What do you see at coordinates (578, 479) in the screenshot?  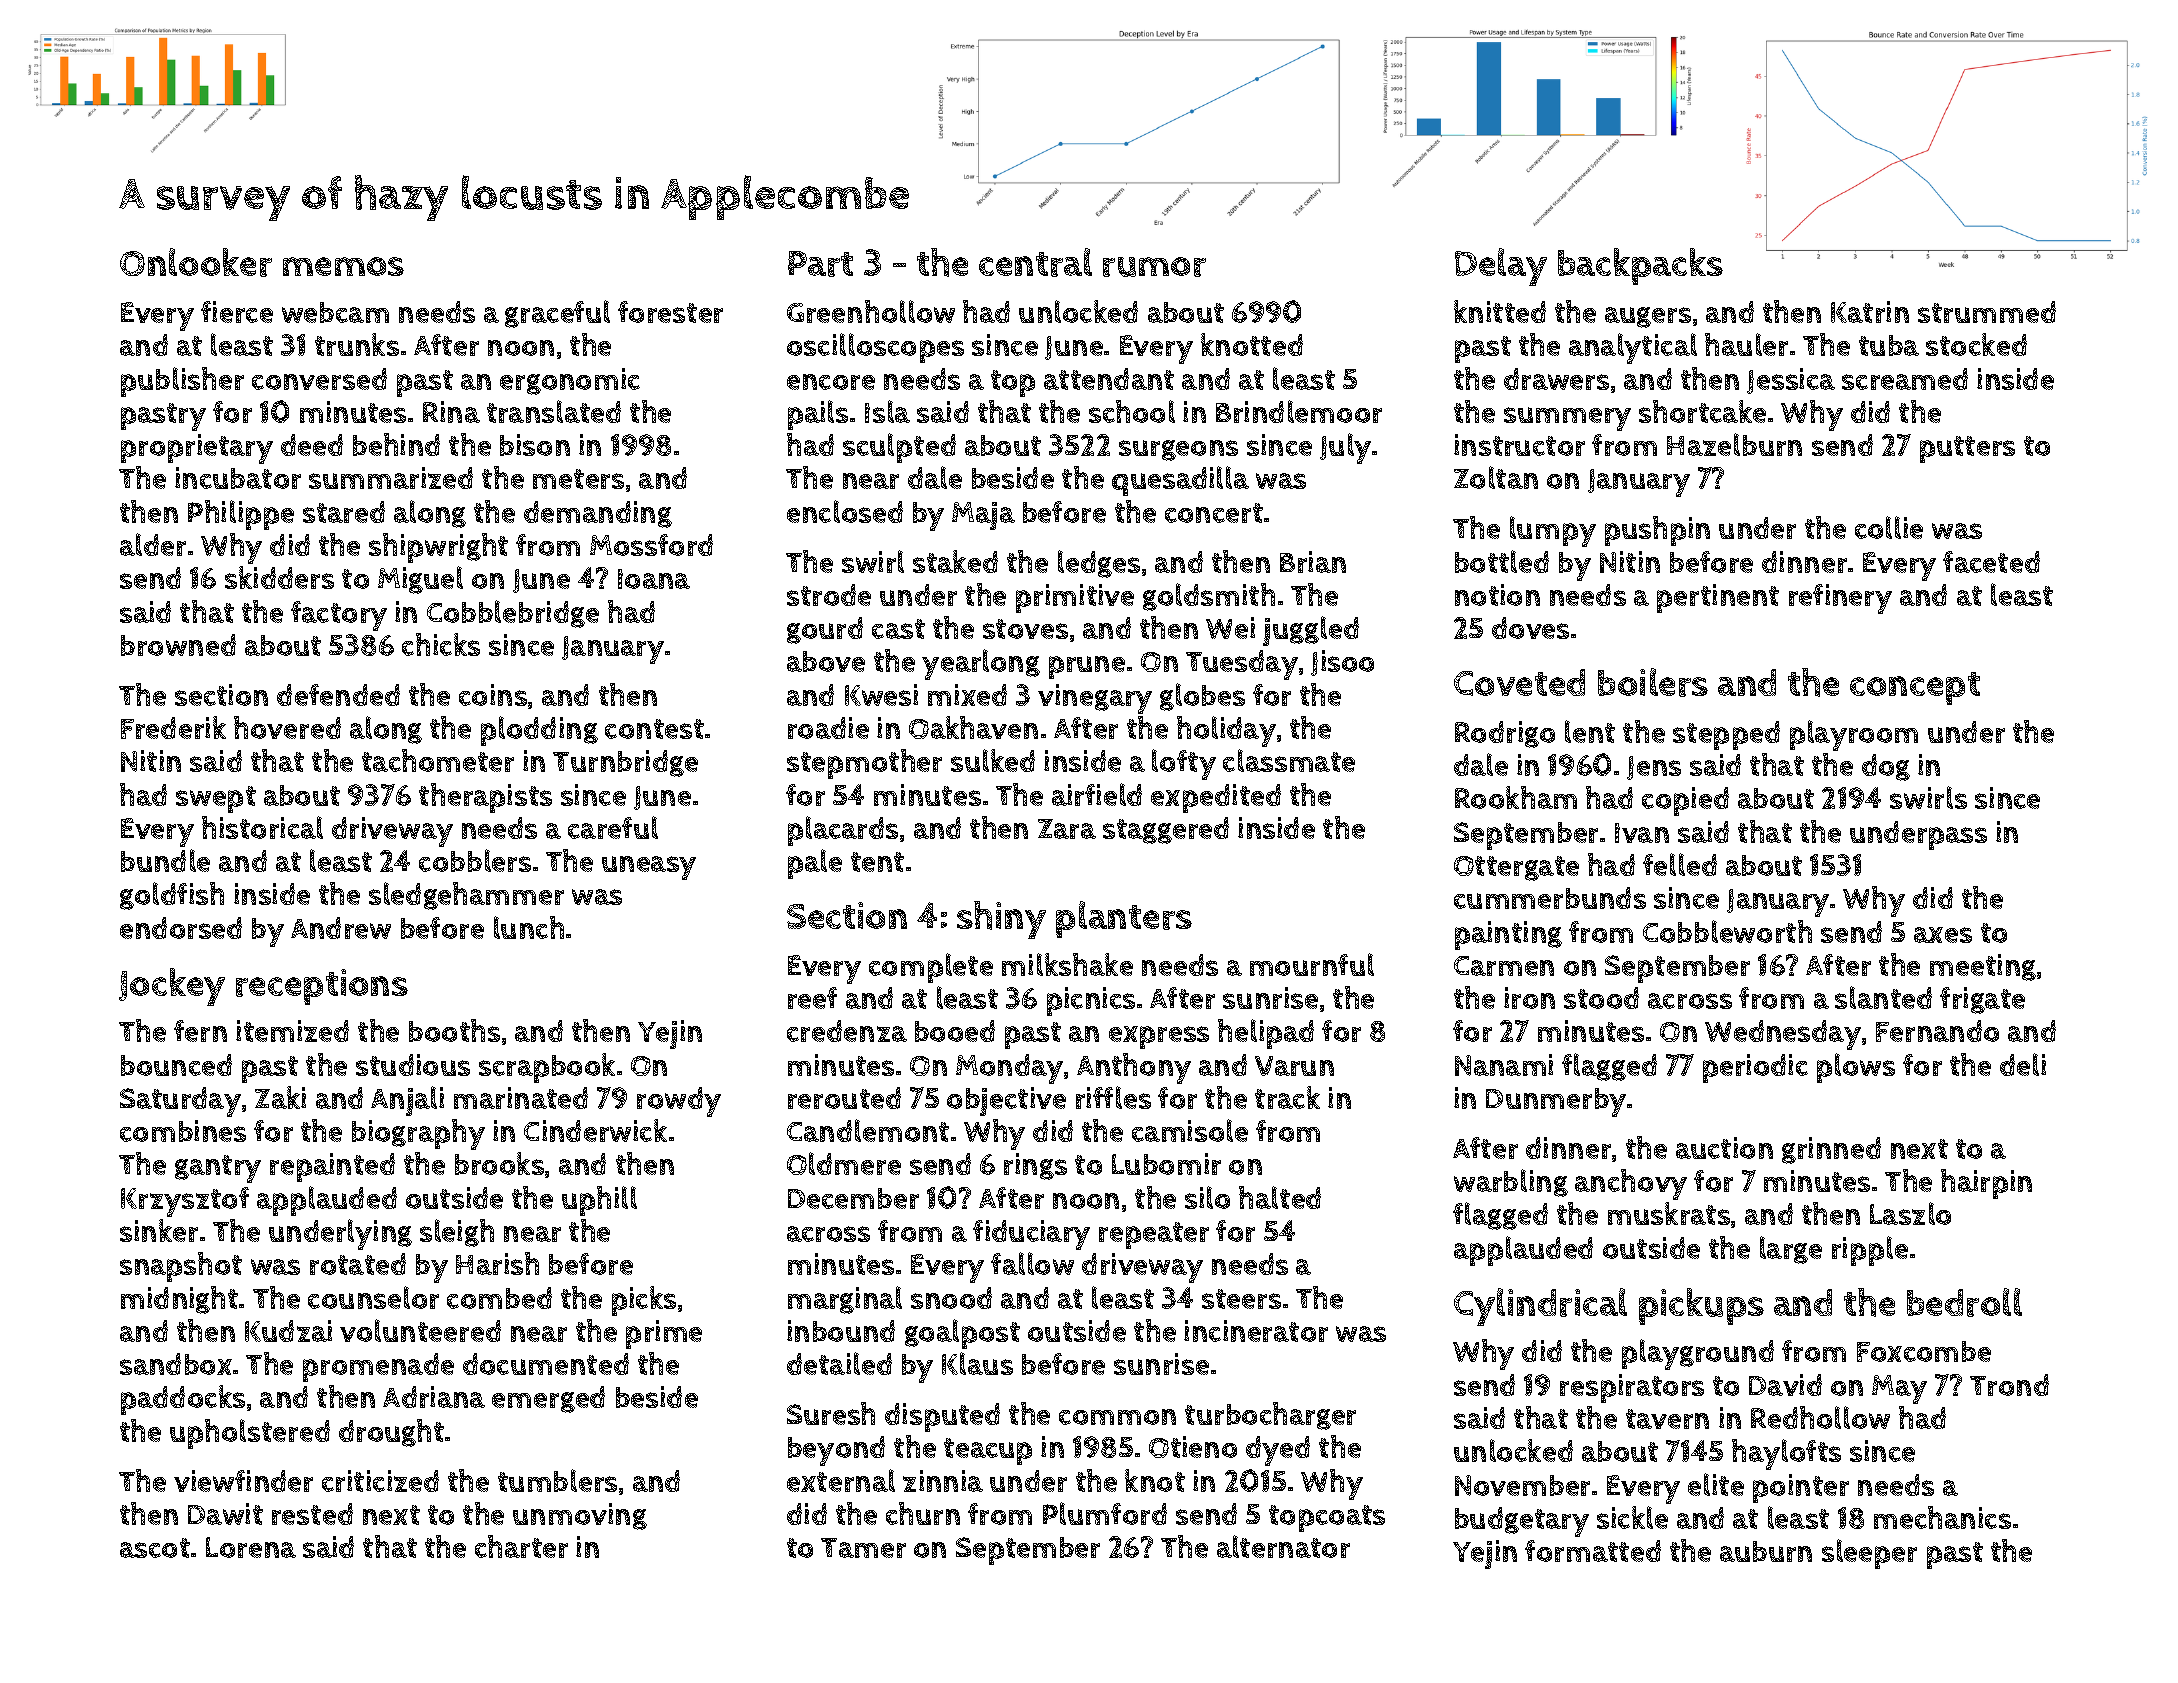 I see `meters` at bounding box center [578, 479].
